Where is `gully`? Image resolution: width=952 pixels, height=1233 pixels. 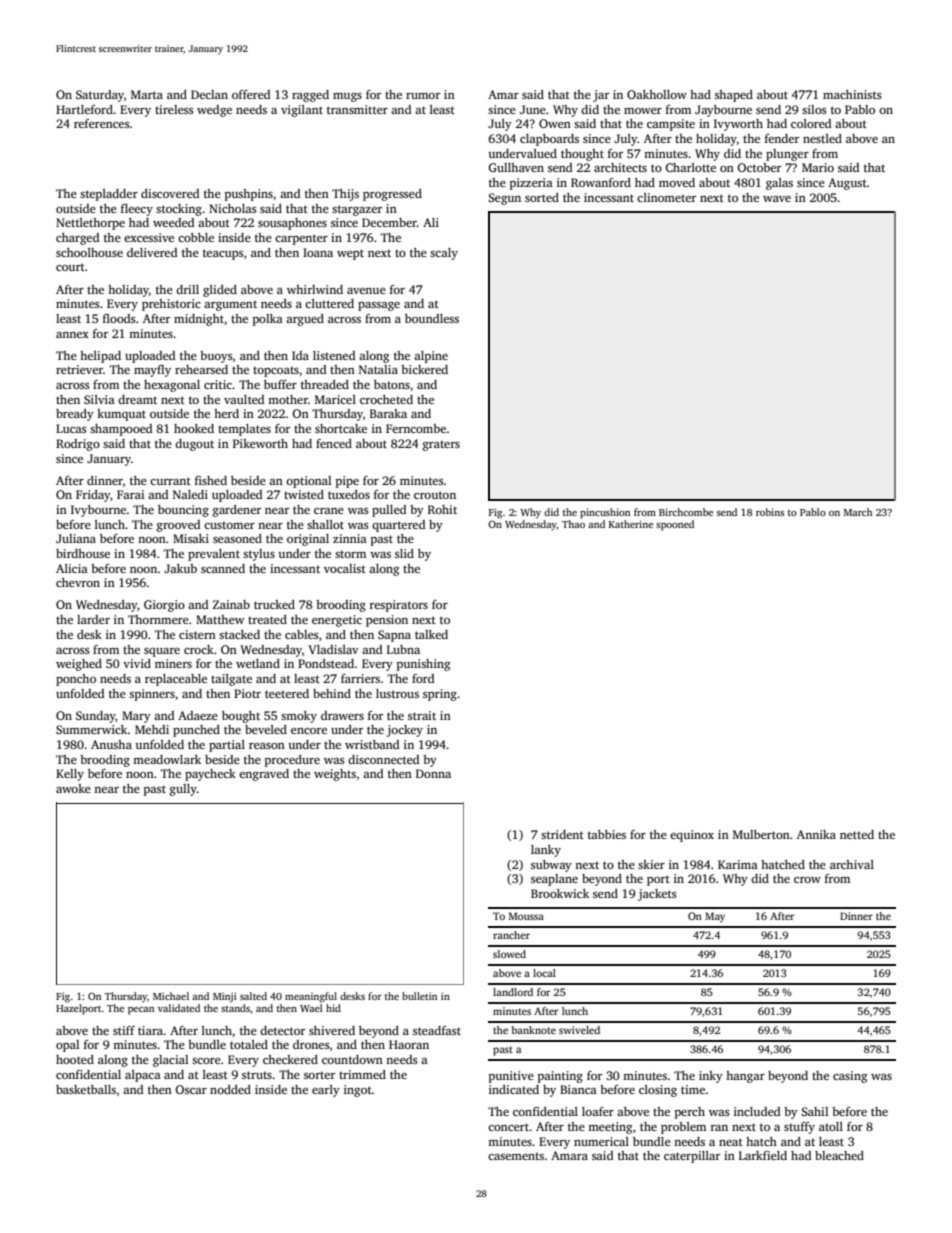 gully is located at coordinates (183, 790).
